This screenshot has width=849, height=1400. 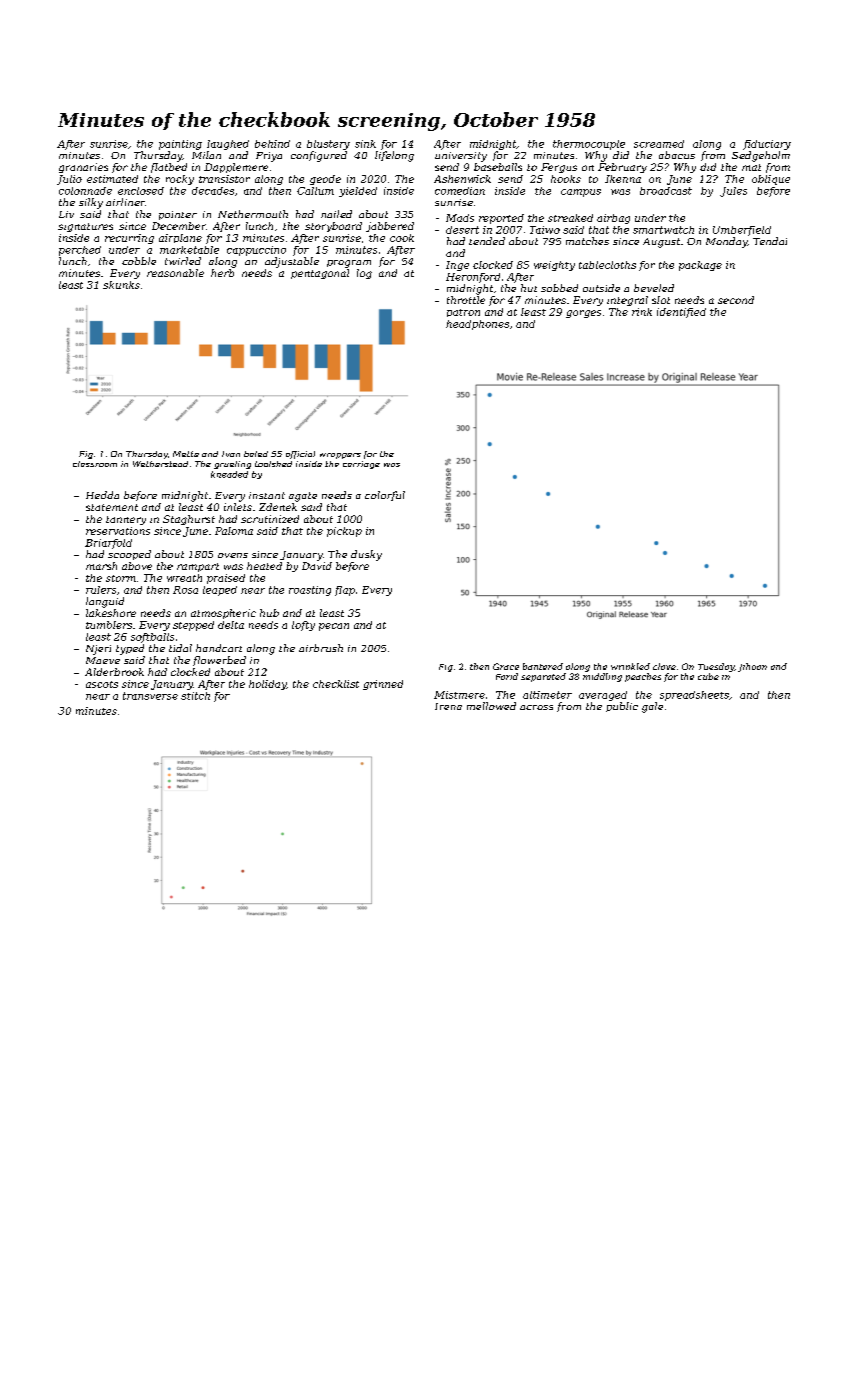 I want to click on Tendai, so click(x=770, y=241).
